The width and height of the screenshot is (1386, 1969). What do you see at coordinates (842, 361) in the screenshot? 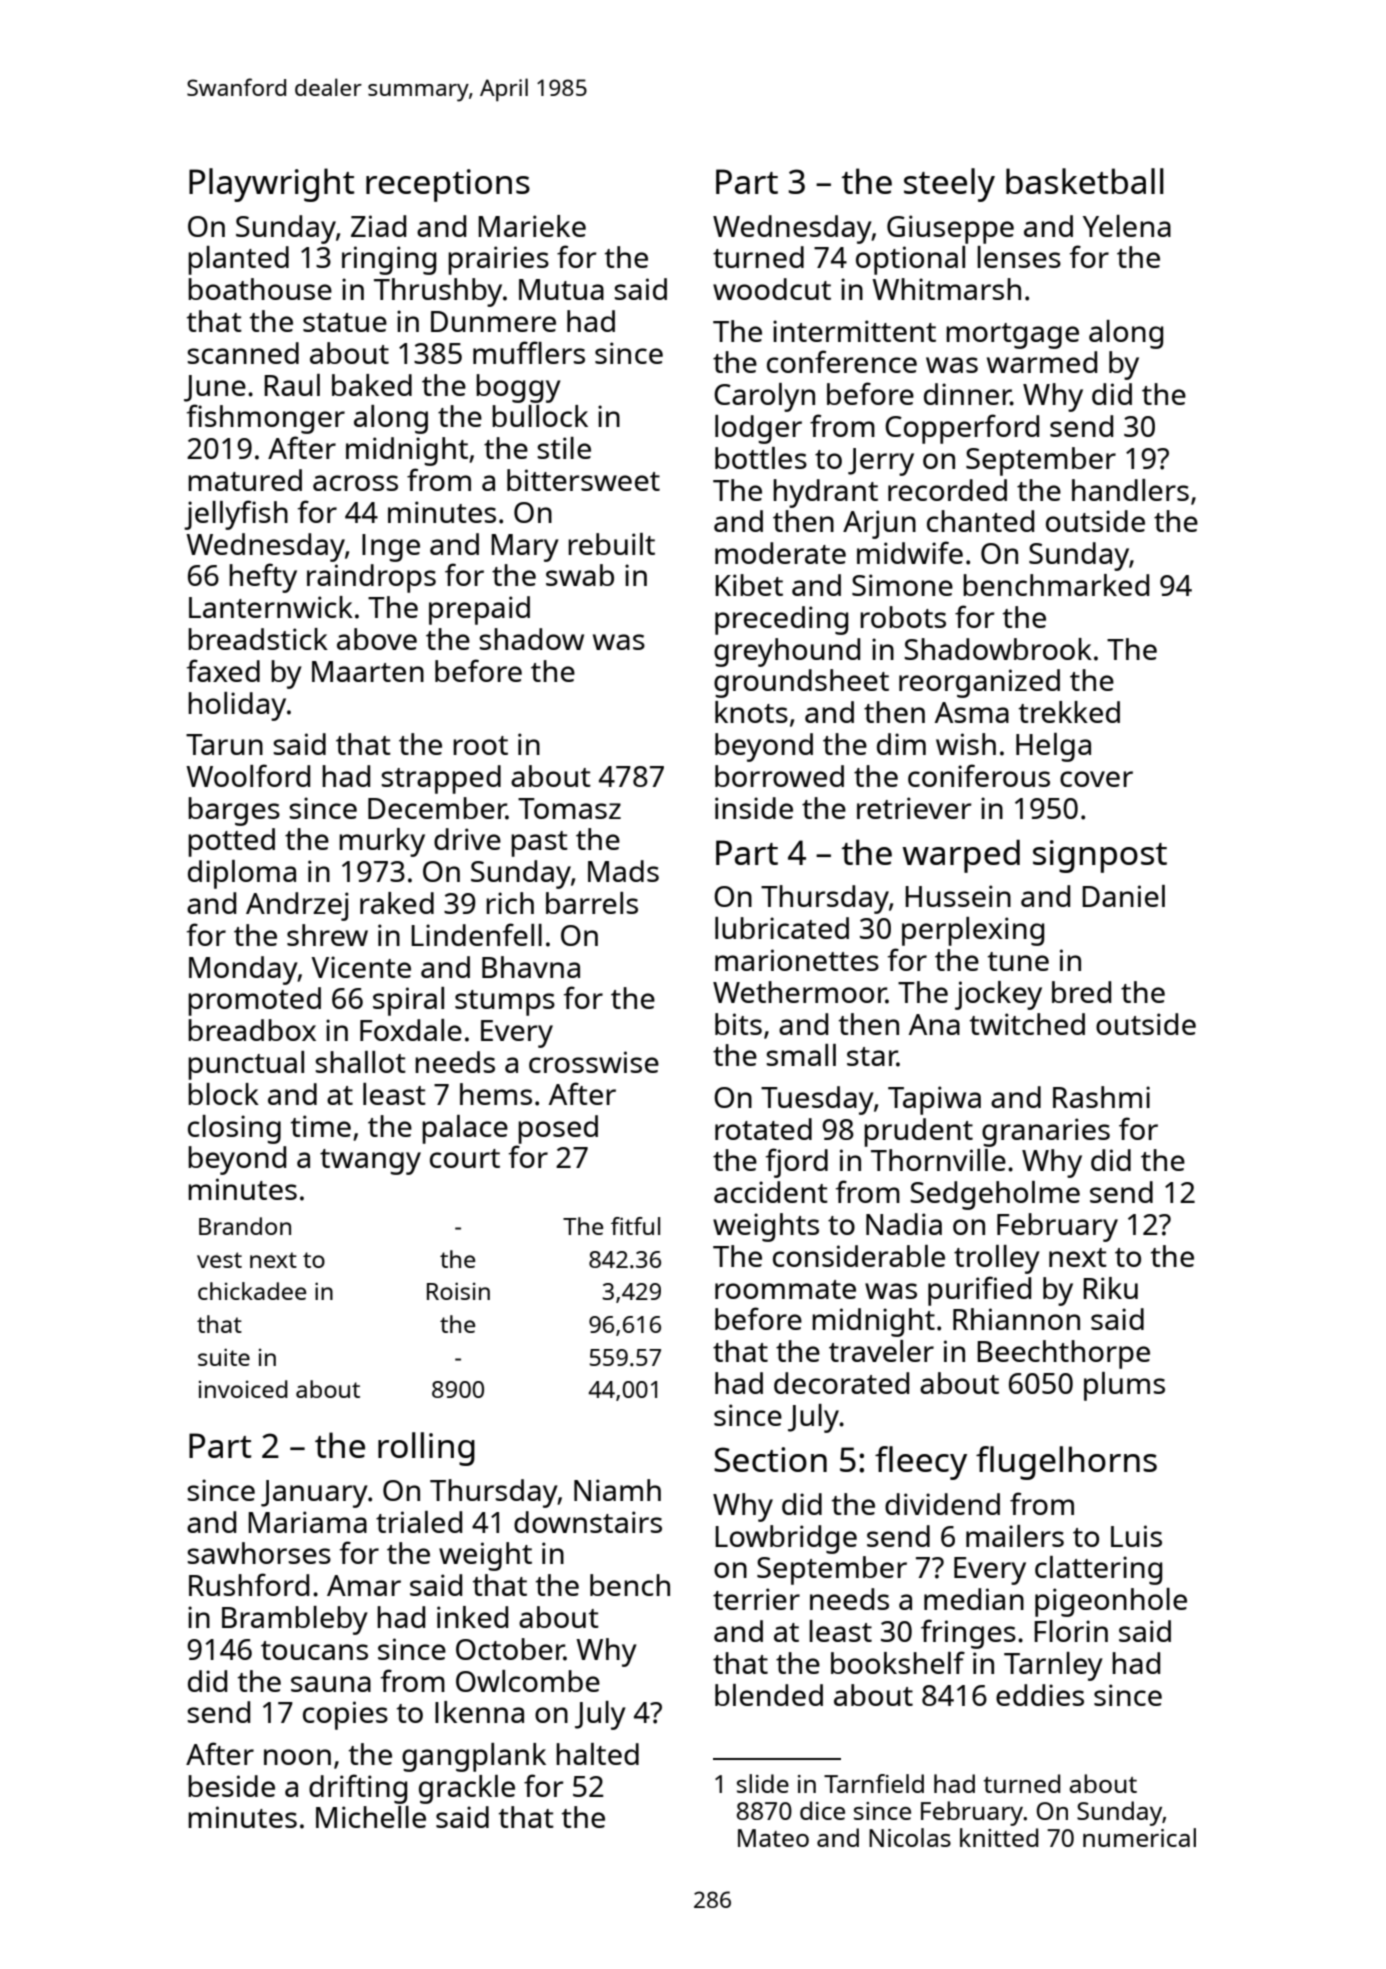
I see `conference` at bounding box center [842, 361].
